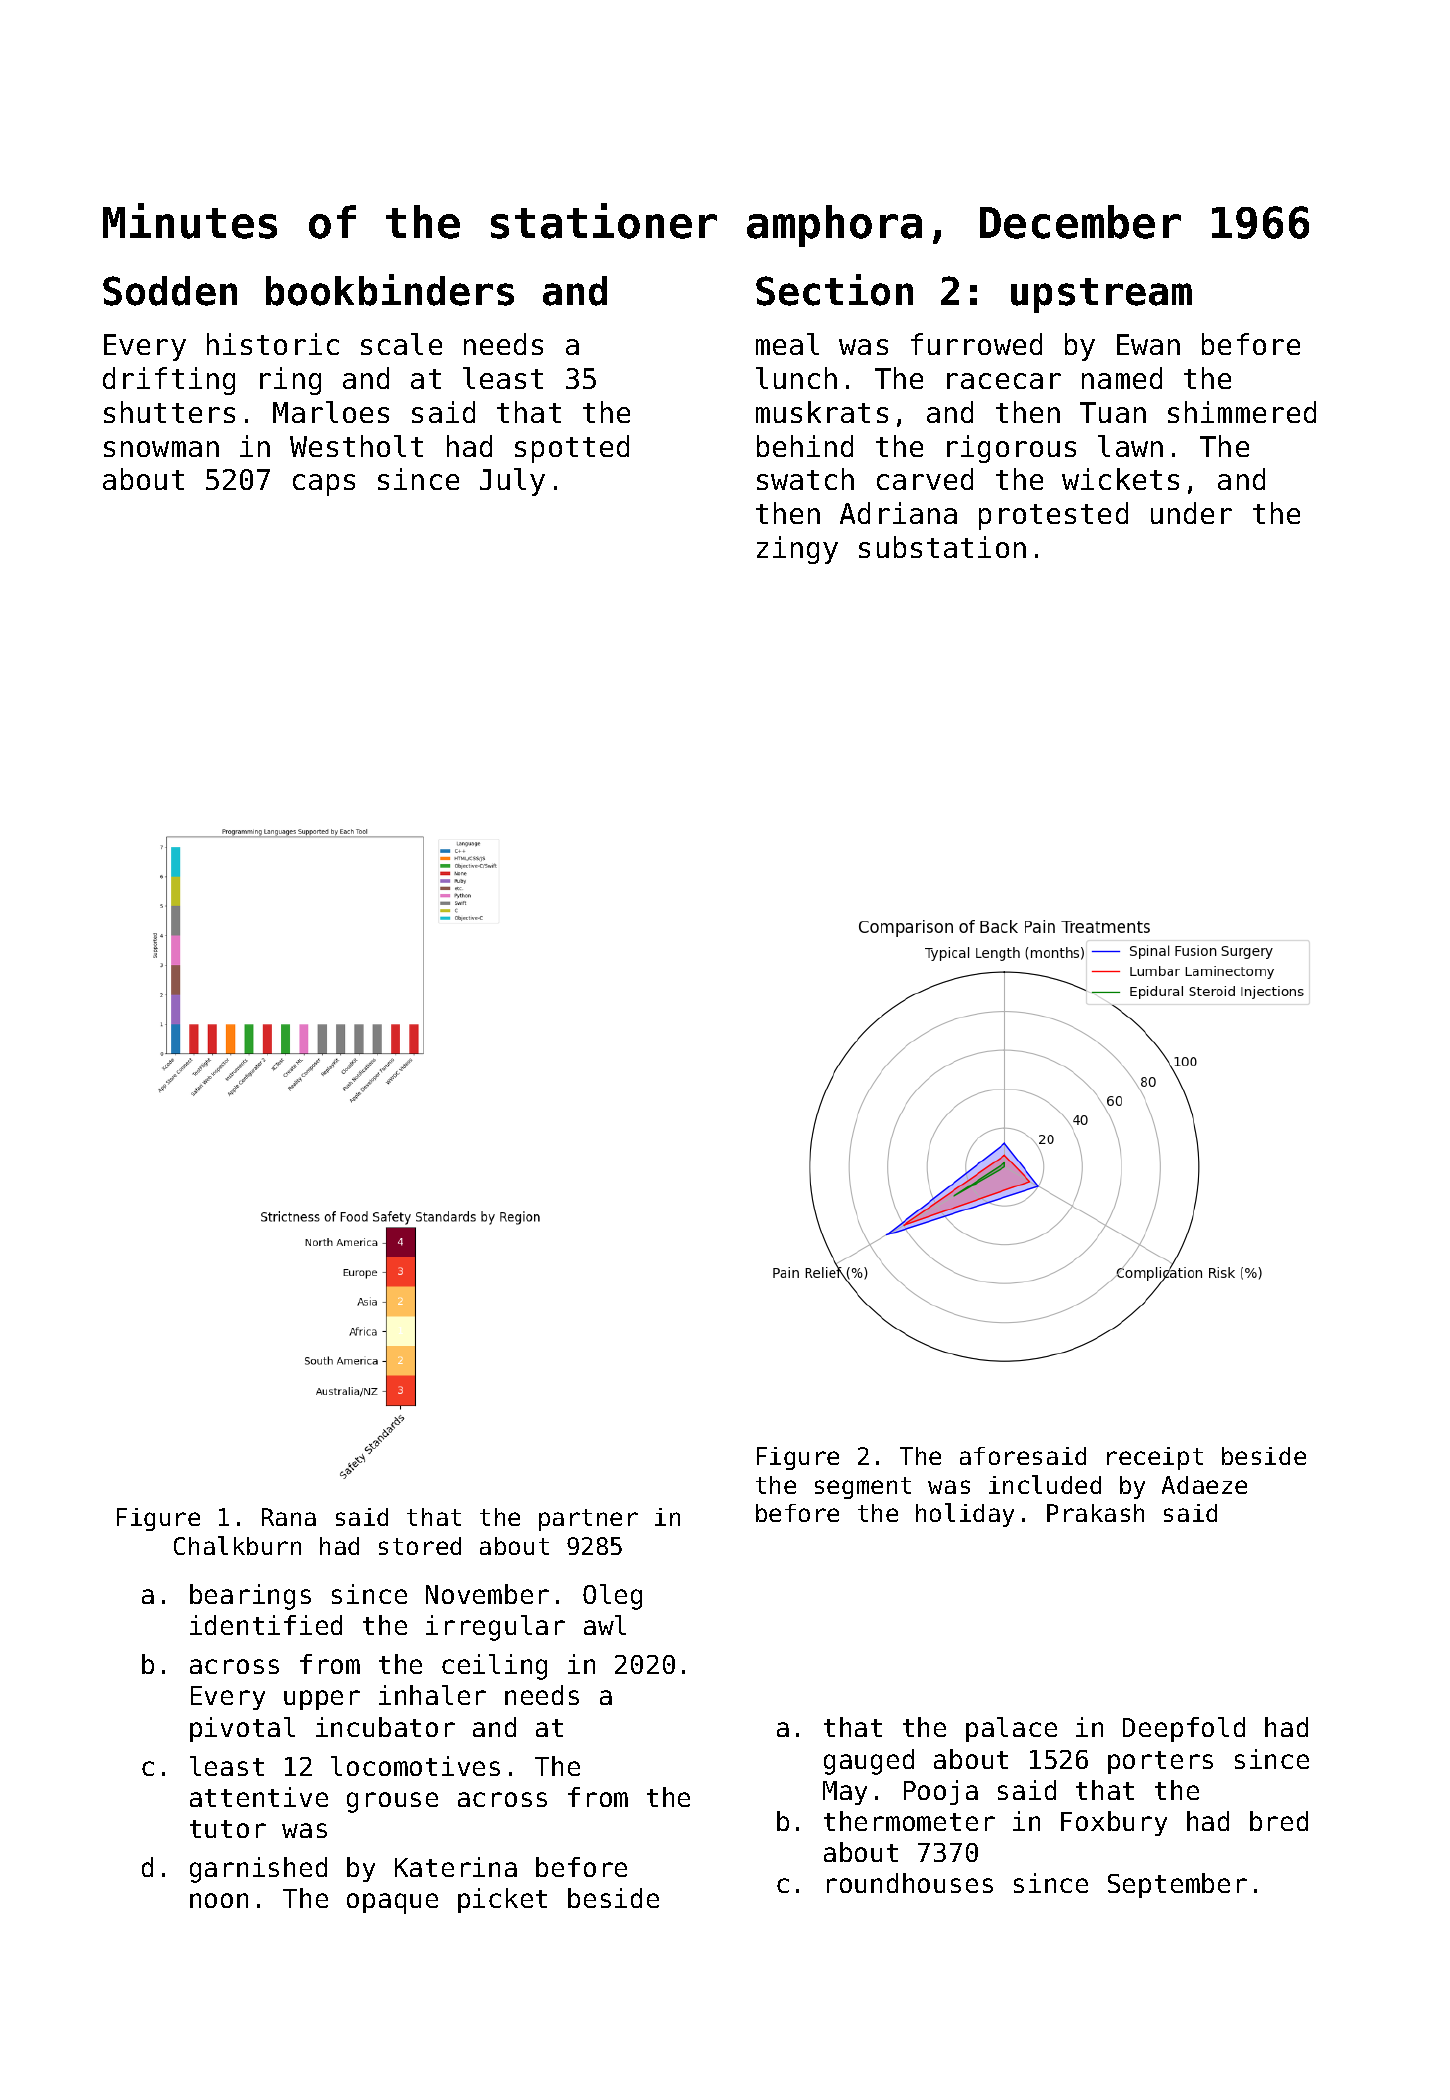 This page has height=2100, width=1450. I want to click on Section, so click(834, 290).
